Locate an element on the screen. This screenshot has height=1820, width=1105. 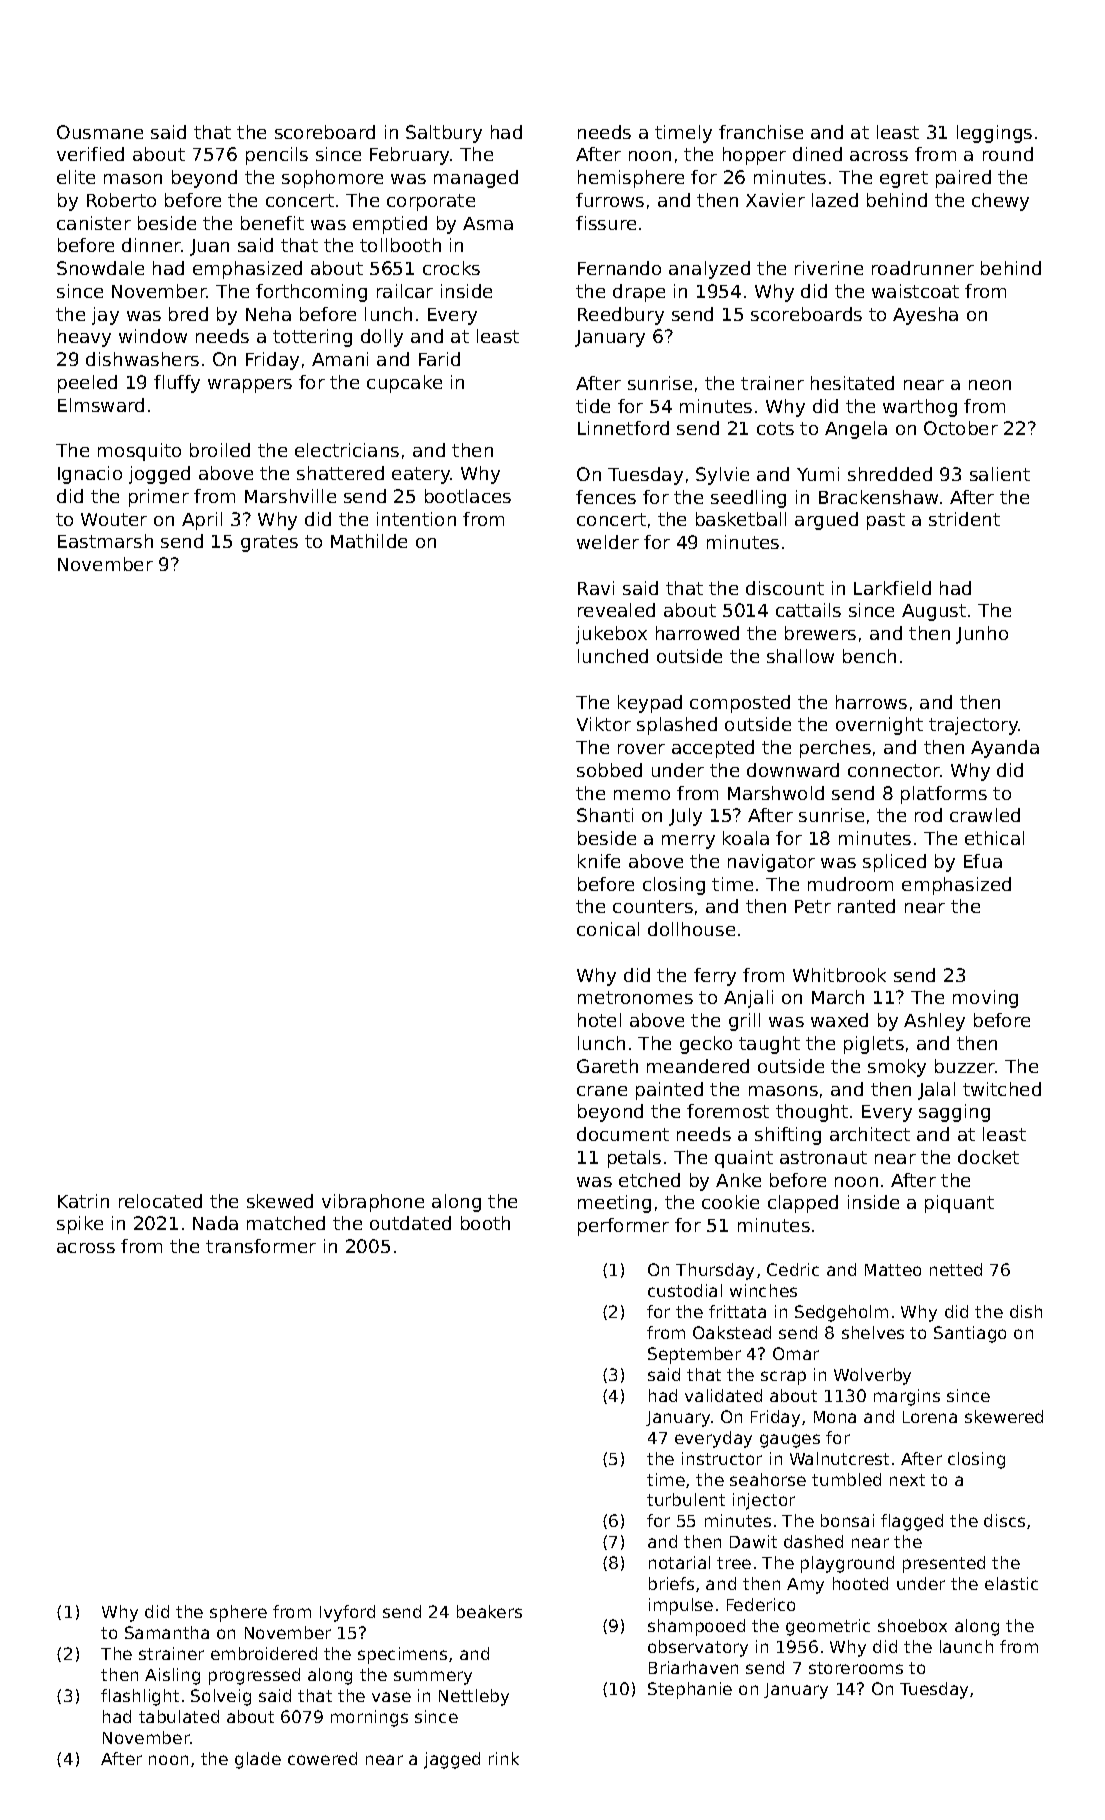
hopper is located at coordinates (754, 156).
